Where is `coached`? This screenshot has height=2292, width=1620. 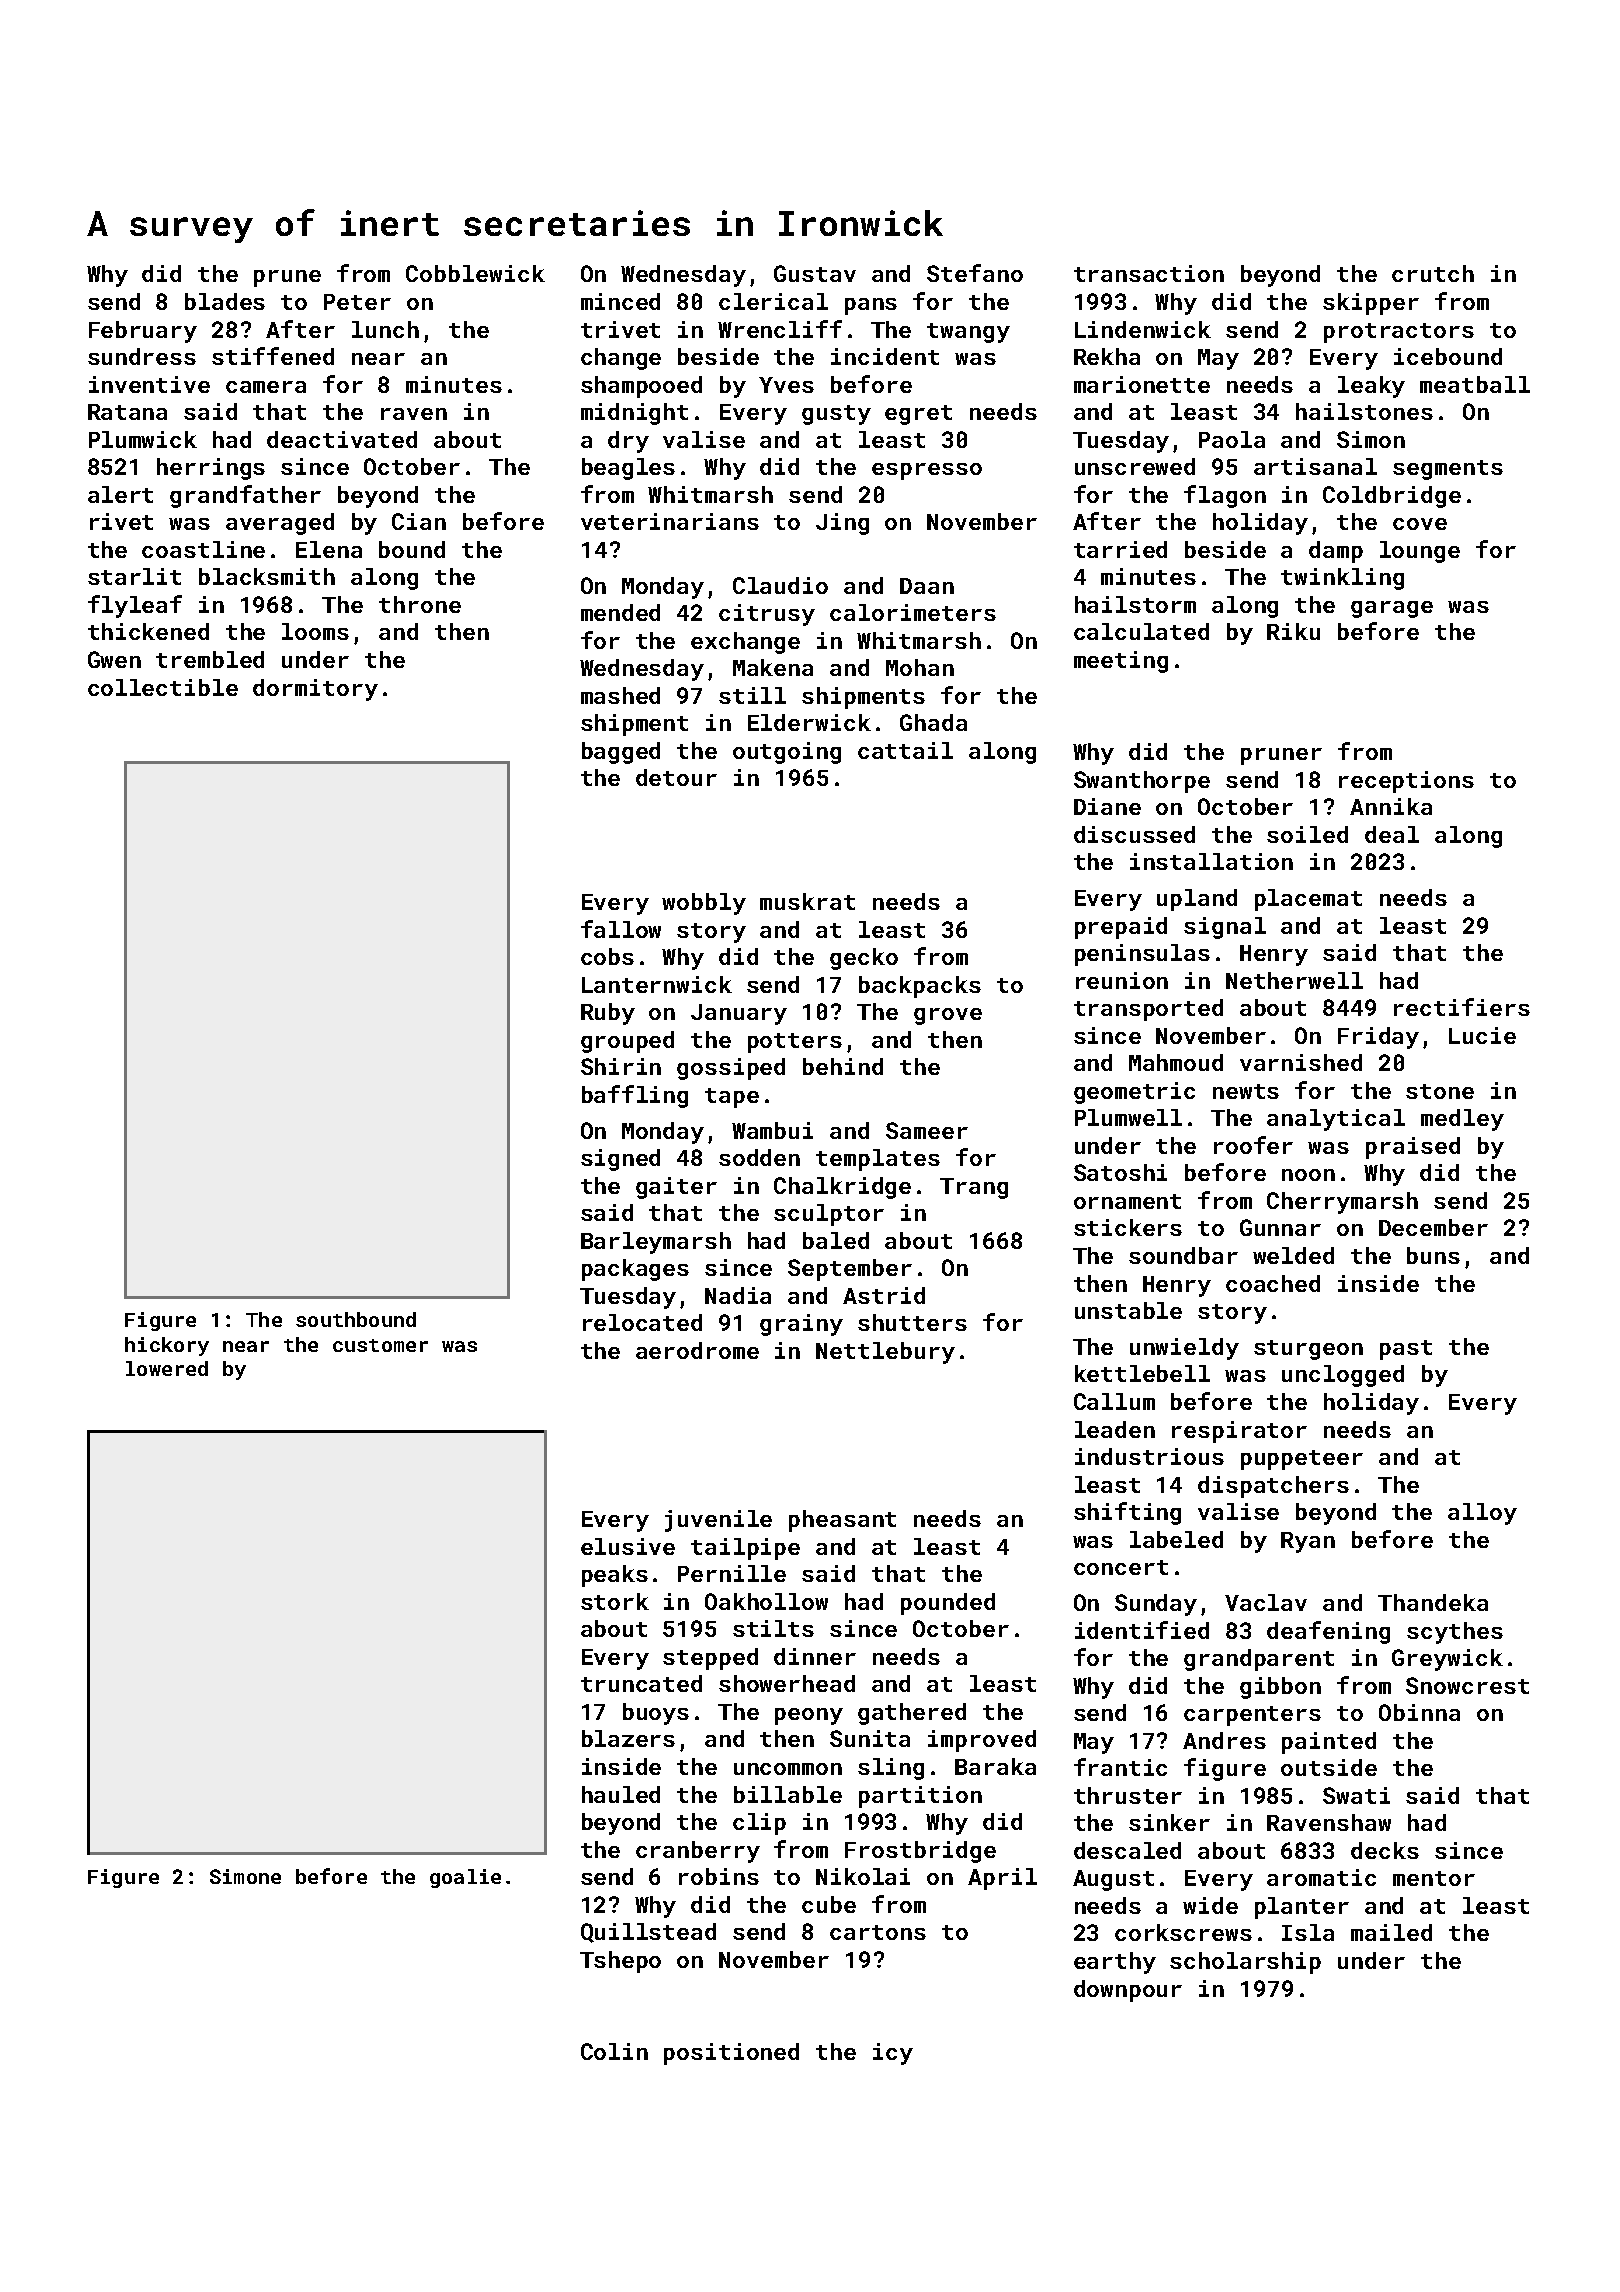
coached is located at coordinates (1273, 1283).
